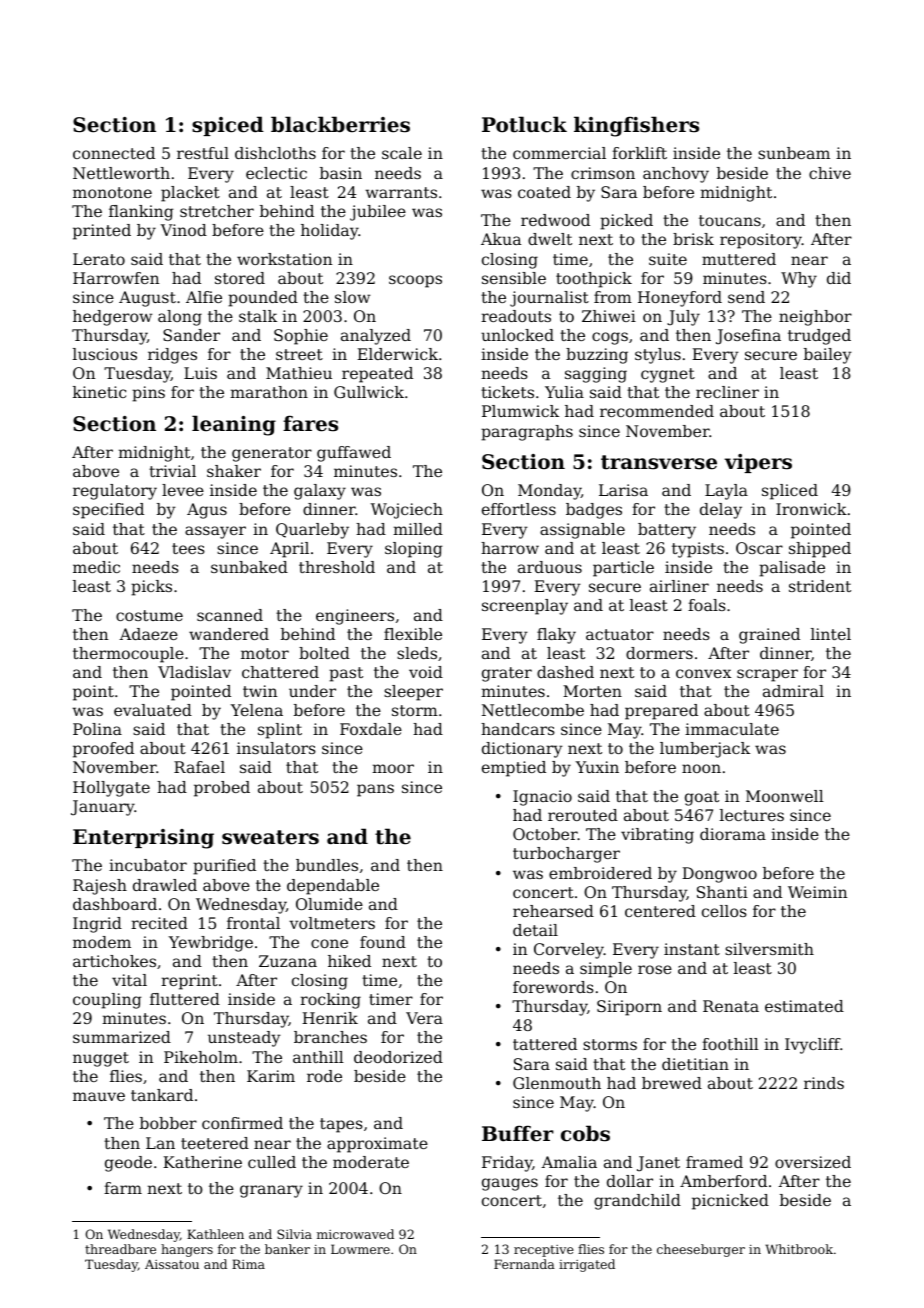 Image resolution: width=924 pixels, height=1308 pixels. I want to click on Weimin, so click(817, 892).
